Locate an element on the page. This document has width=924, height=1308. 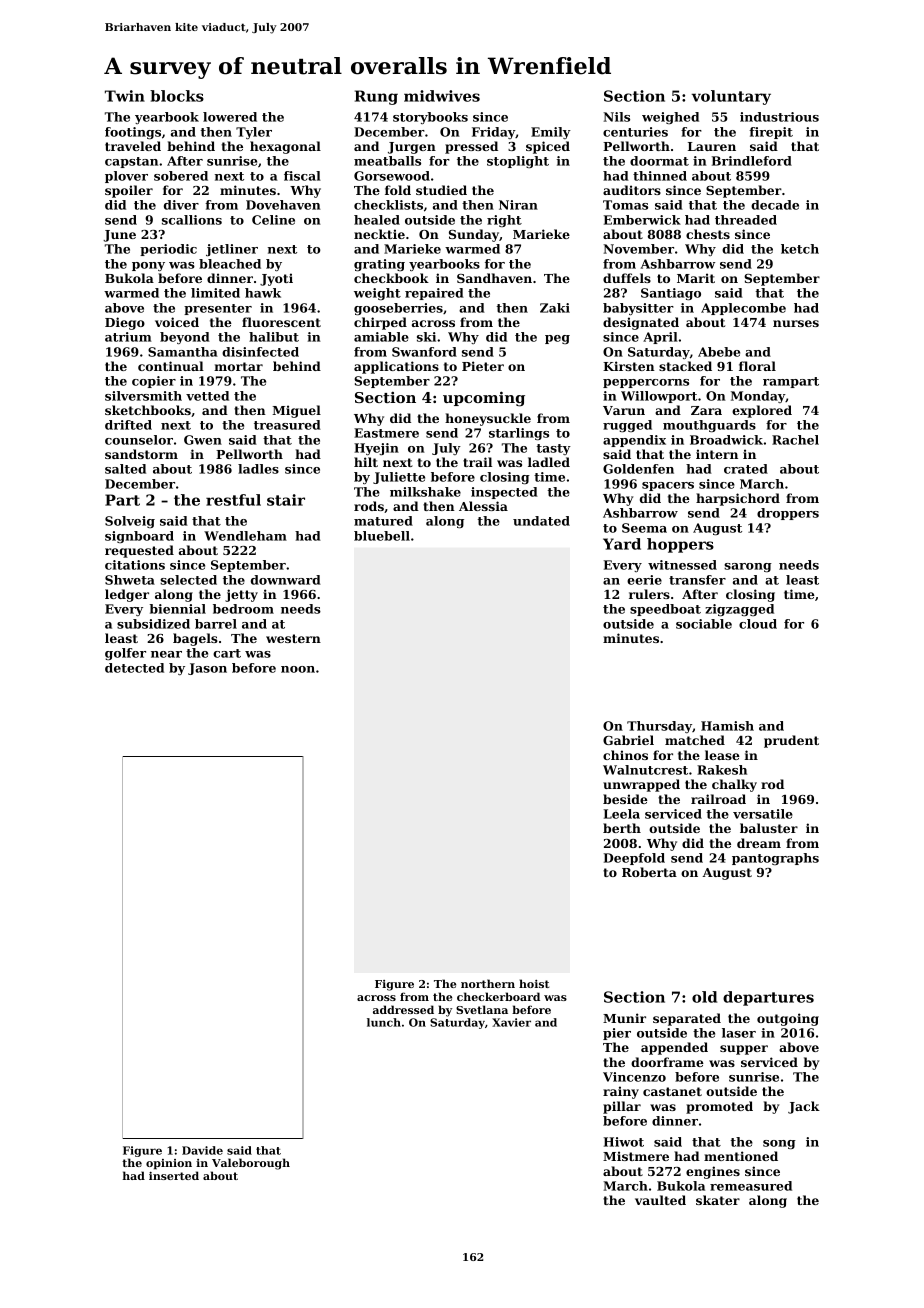
drifted is located at coordinates (128, 425).
